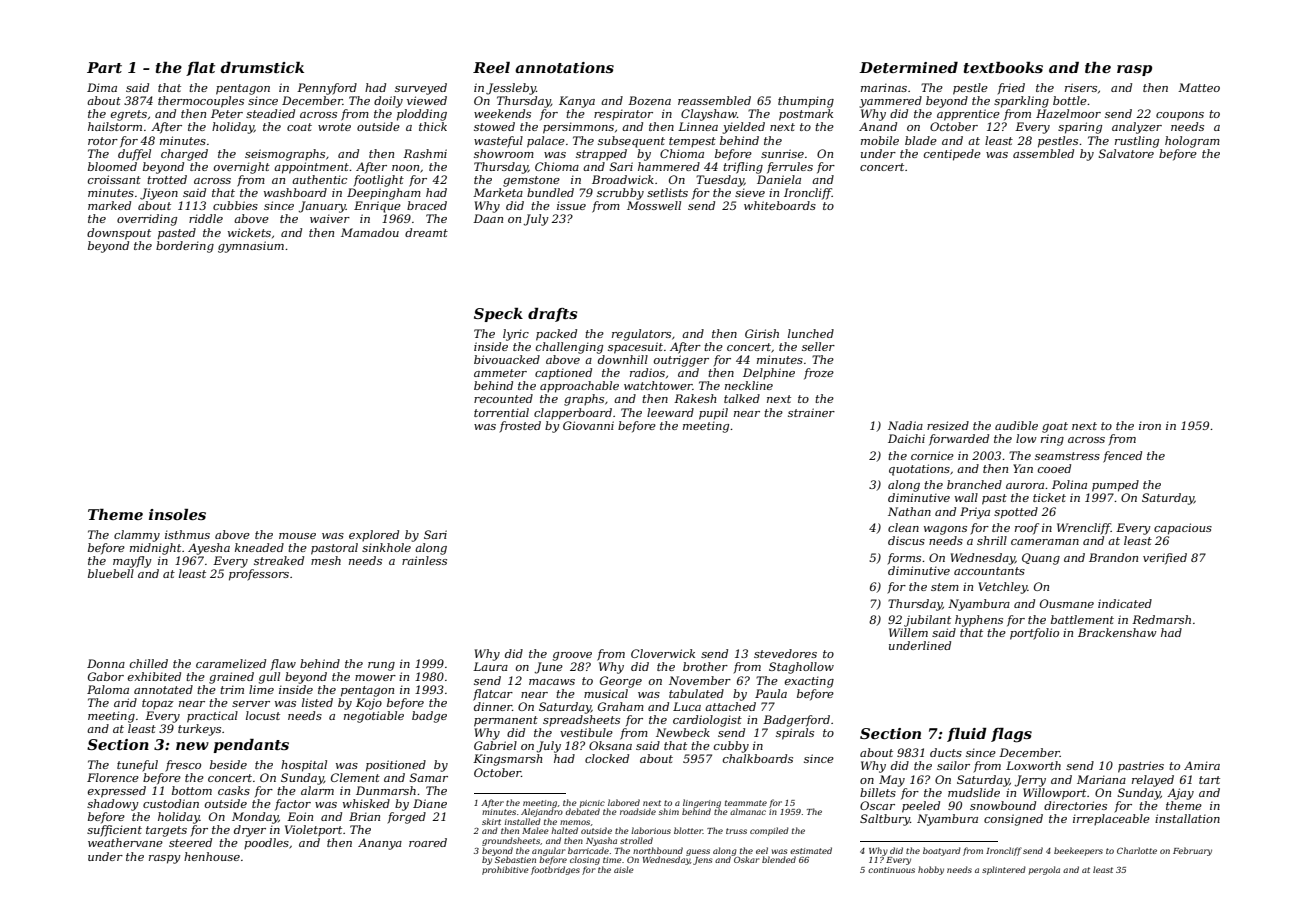 Image resolution: width=1308 pixels, height=924 pixels. Describe the element at coordinates (730, 706) in the document. I see `attached` at that location.
